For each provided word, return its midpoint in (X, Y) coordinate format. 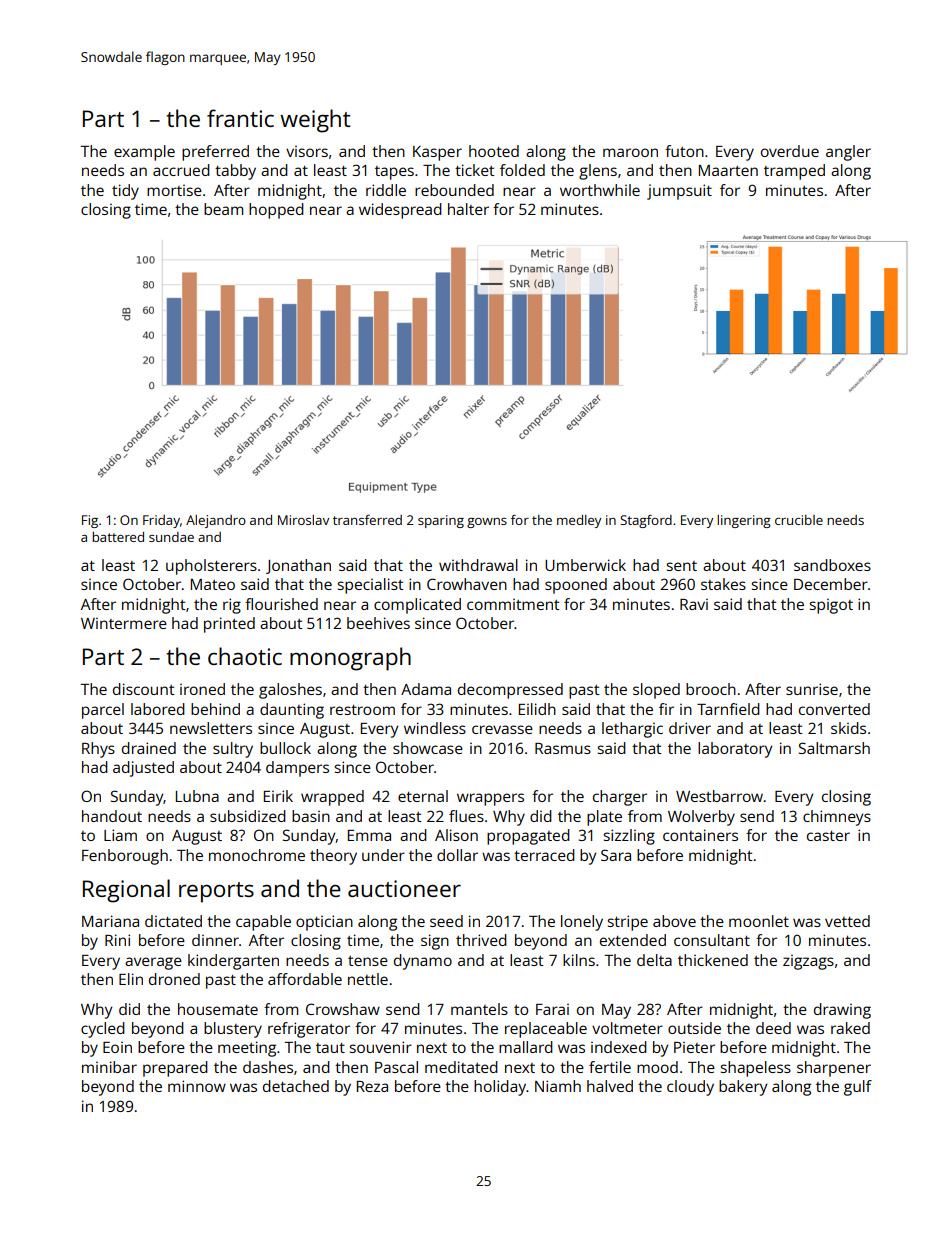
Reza (372, 1086)
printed (229, 625)
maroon (630, 152)
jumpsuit (679, 192)
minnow (197, 1086)
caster (828, 836)
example (144, 153)
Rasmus (563, 748)
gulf (858, 1088)
